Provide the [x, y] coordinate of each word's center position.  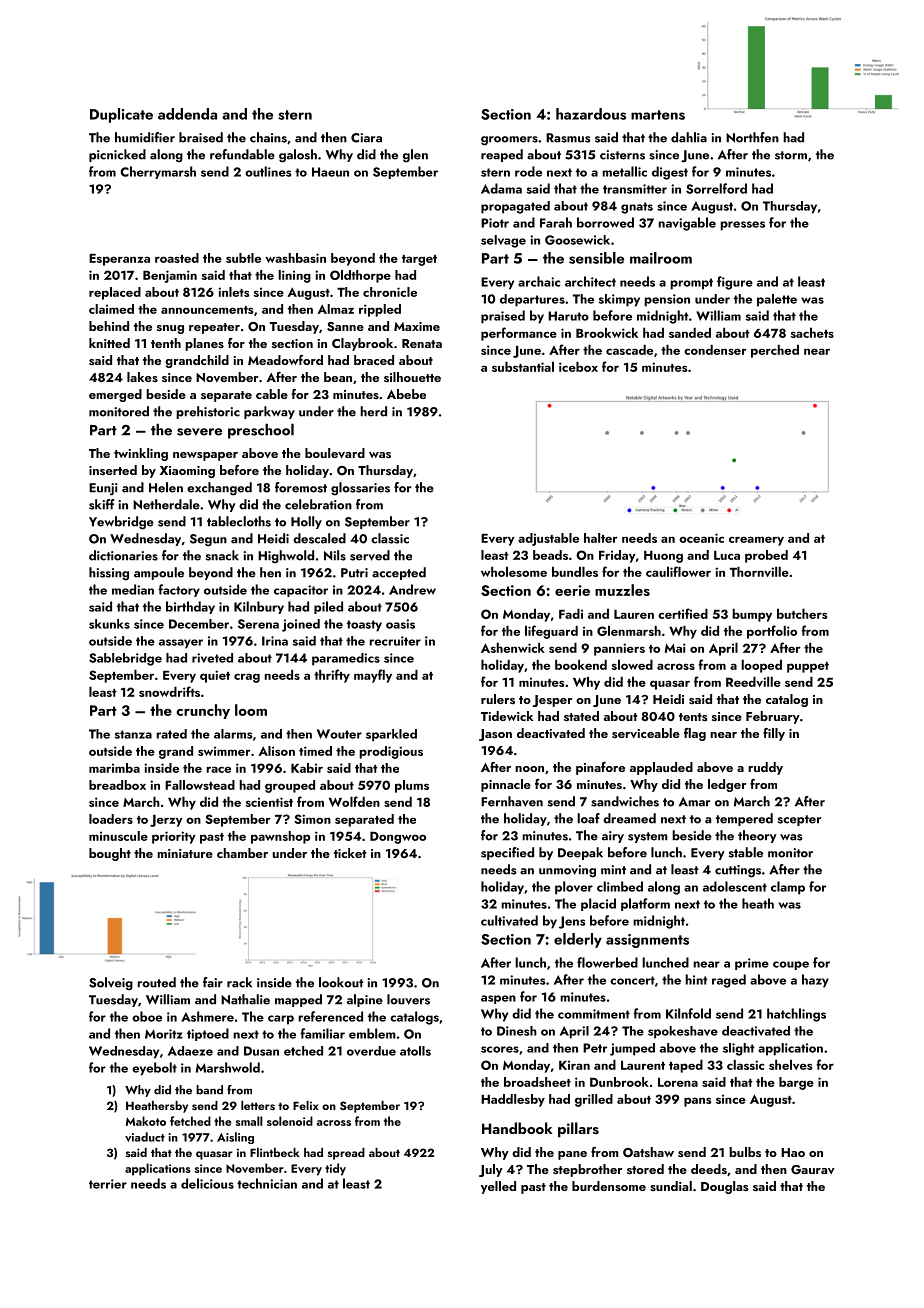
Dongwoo [398, 838]
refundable [242, 154]
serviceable [646, 733]
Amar [694, 802]
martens [658, 115]
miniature [185, 853]
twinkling [141, 454]
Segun [208, 540]
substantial [523, 366]
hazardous [591, 114]
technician [267, 1183]
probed [766, 556]
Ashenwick [513, 647]
